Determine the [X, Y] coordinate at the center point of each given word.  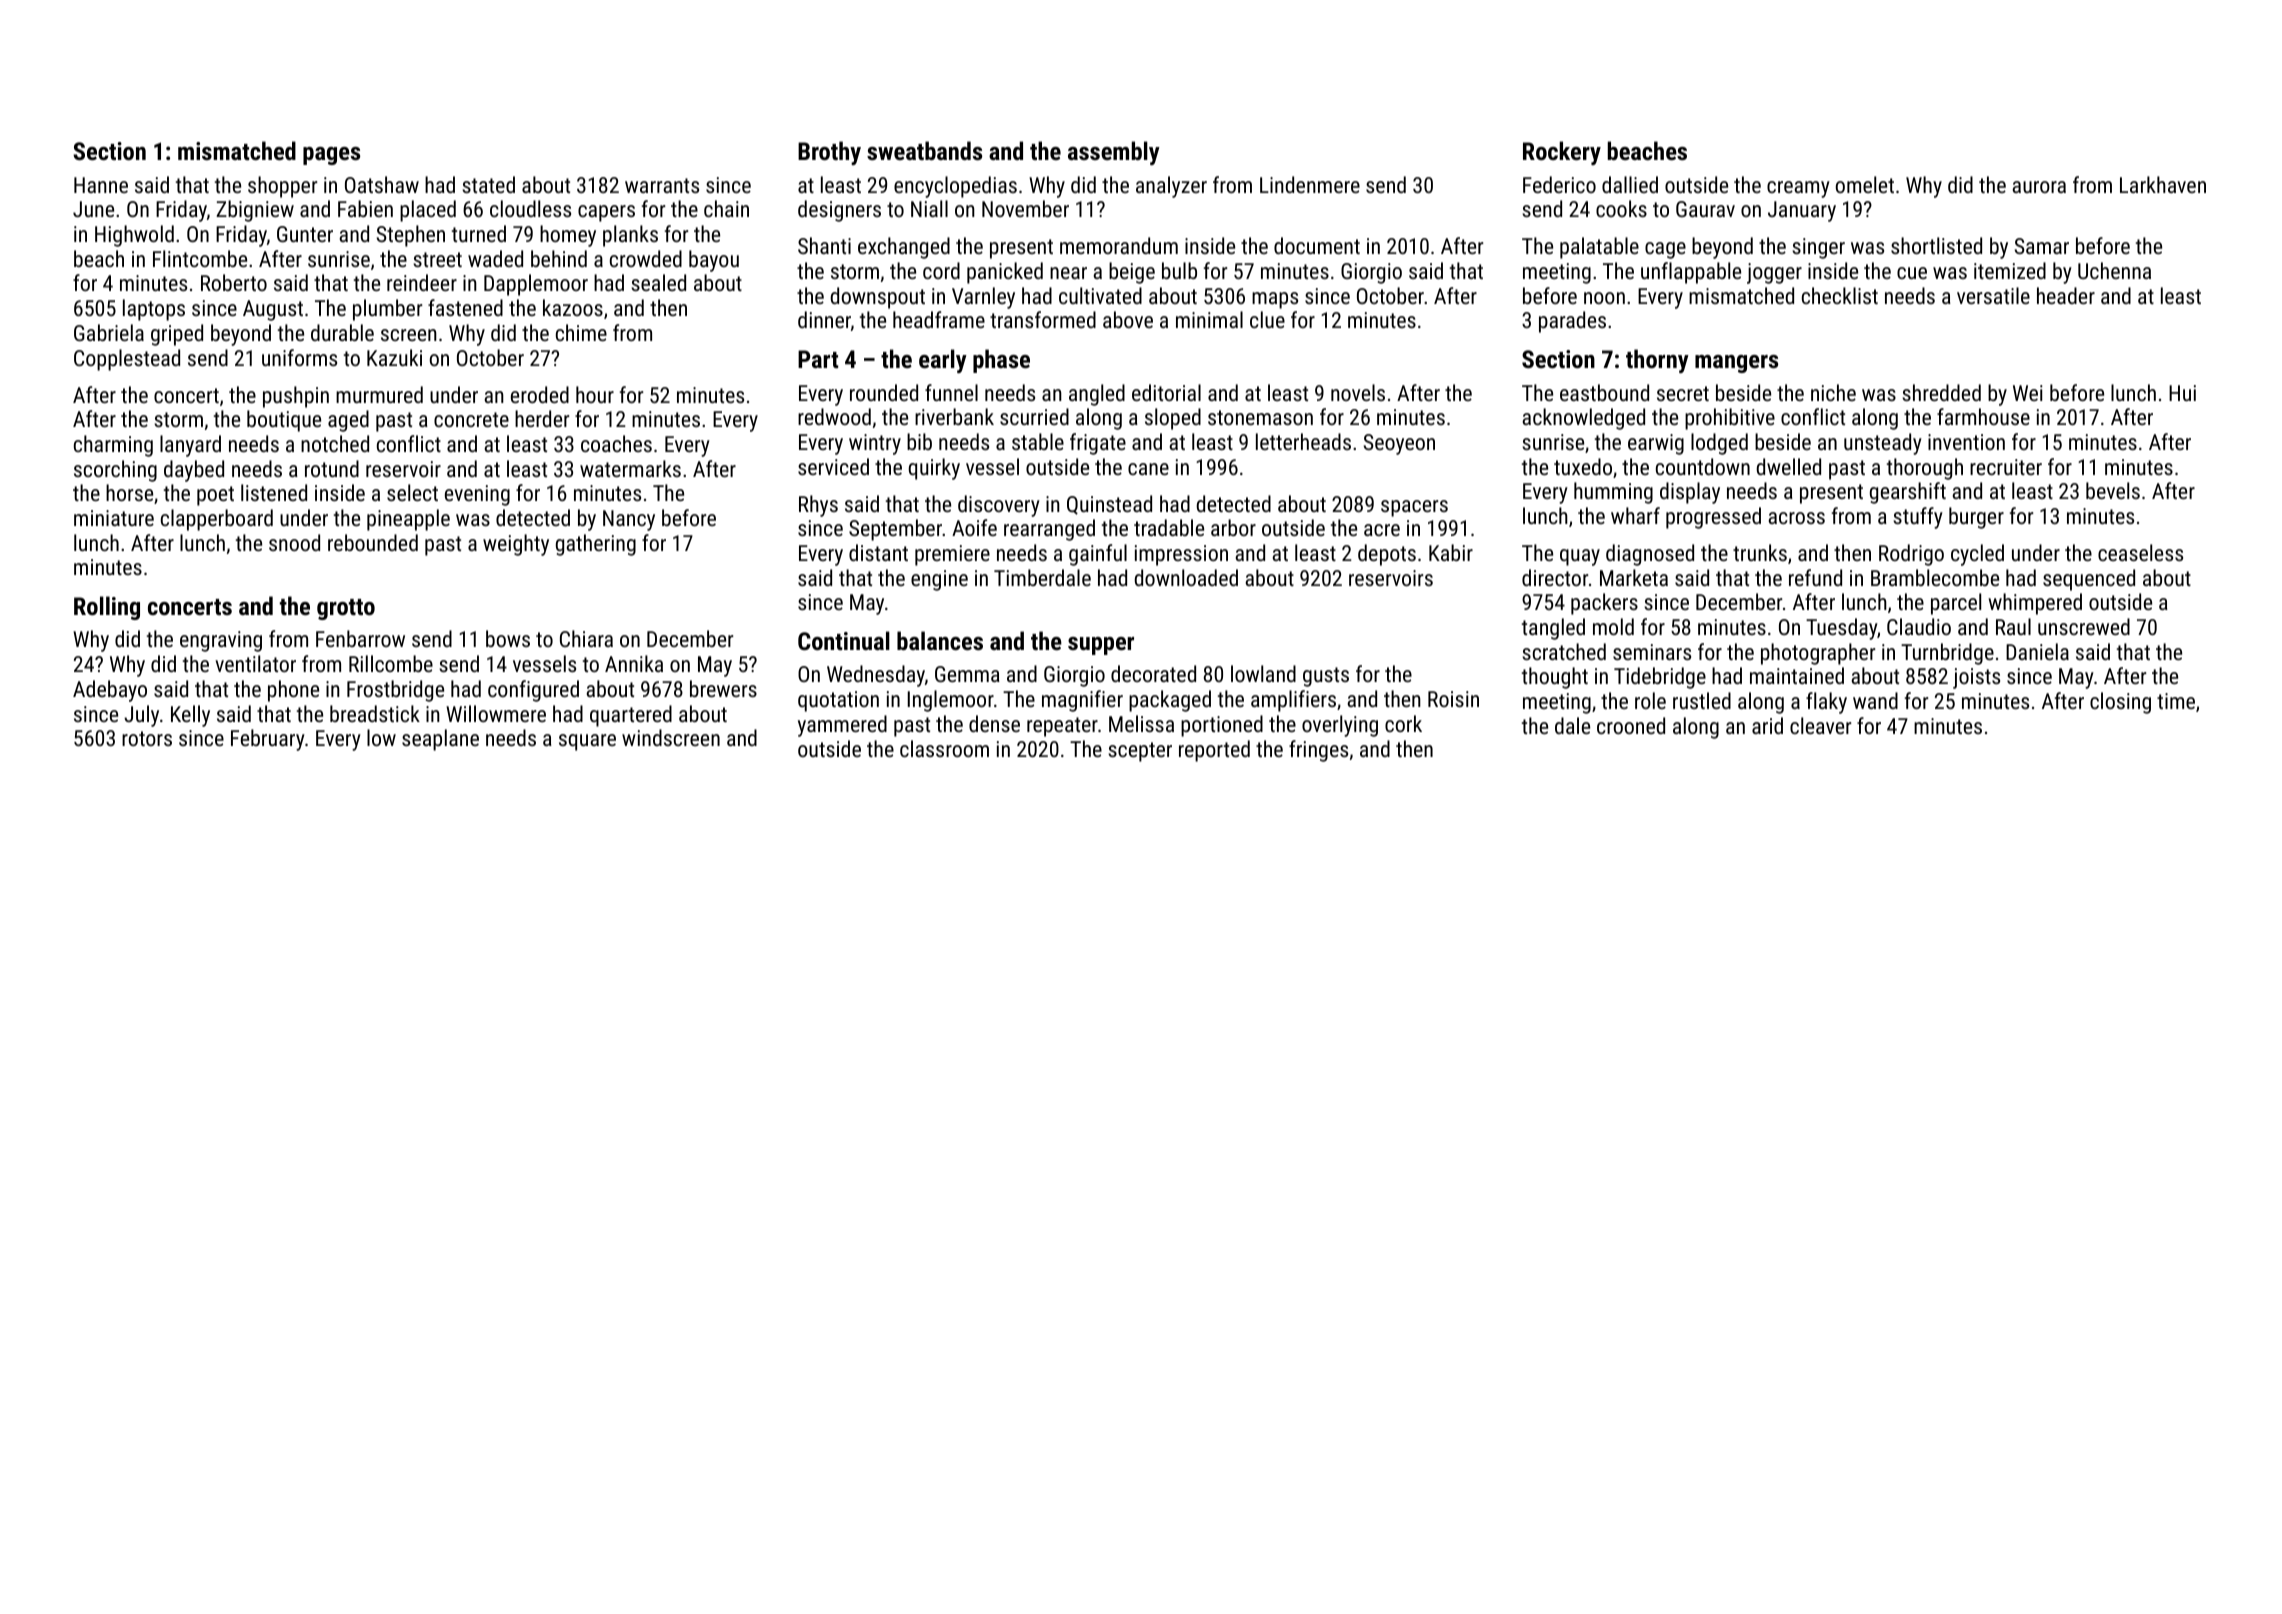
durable [342, 332]
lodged [1719, 444]
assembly [1114, 153]
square [587, 742]
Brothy [829, 153]
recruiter [2006, 467]
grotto [346, 609]
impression [1181, 555]
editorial [1166, 392]
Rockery [1562, 153]
